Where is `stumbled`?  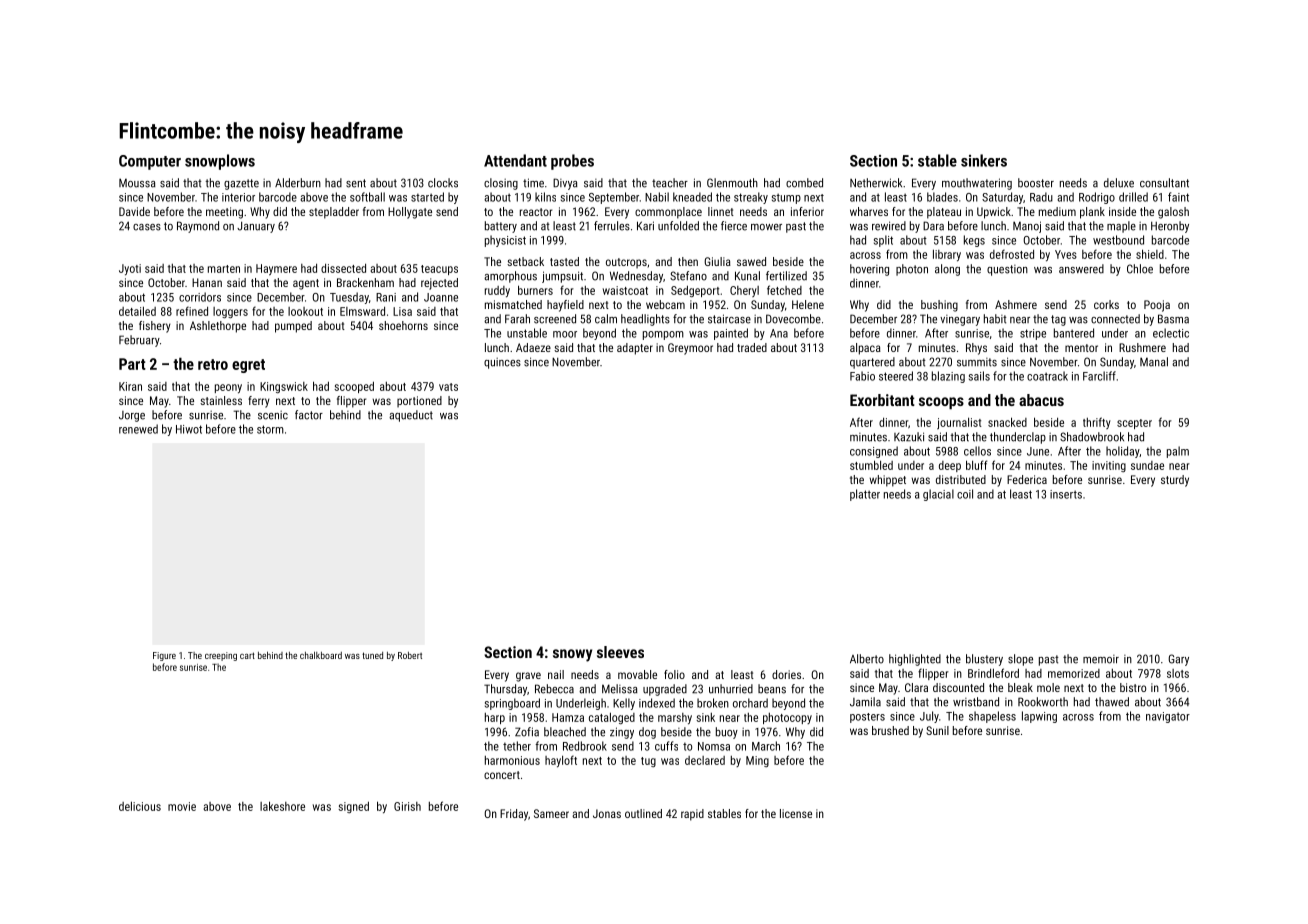 stumbled is located at coordinates (871, 465).
